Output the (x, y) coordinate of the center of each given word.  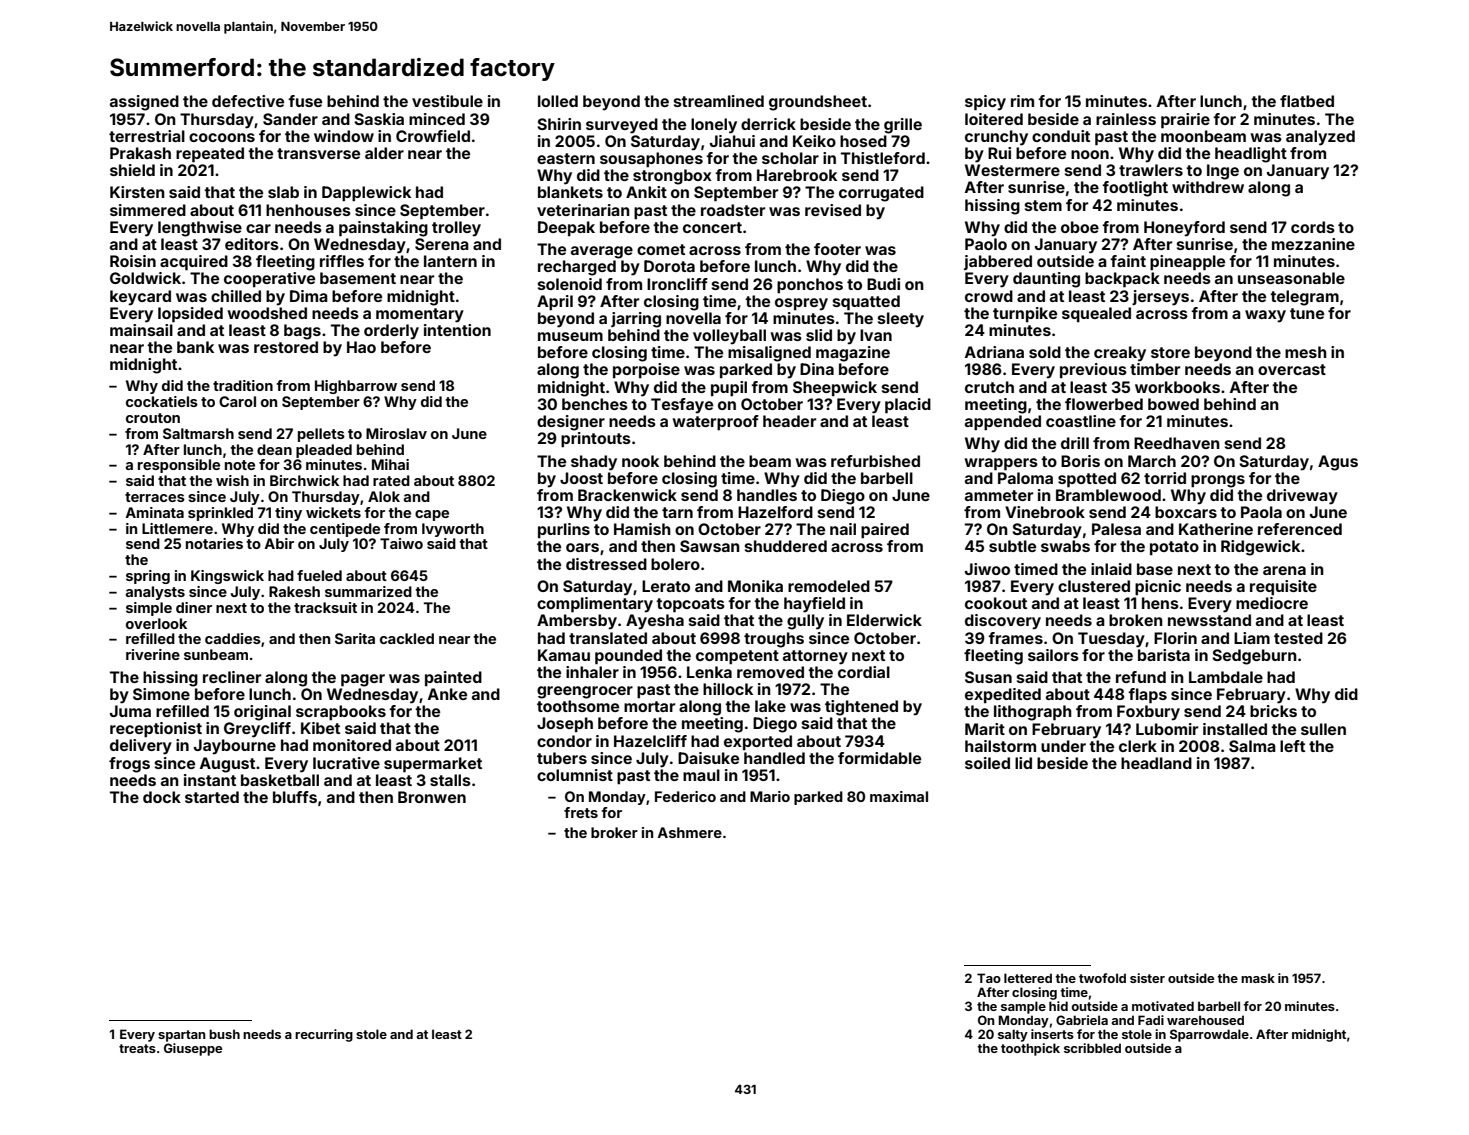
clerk (1138, 746)
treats (137, 1048)
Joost (581, 478)
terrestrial (147, 136)
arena (1284, 570)
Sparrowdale (1209, 1035)
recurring (324, 1035)
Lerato (666, 586)
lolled (558, 101)
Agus (1338, 463)
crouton (153, 418)
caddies (233, 638)
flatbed (1307, 101)
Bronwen (432, 797)
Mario (770, 796)
